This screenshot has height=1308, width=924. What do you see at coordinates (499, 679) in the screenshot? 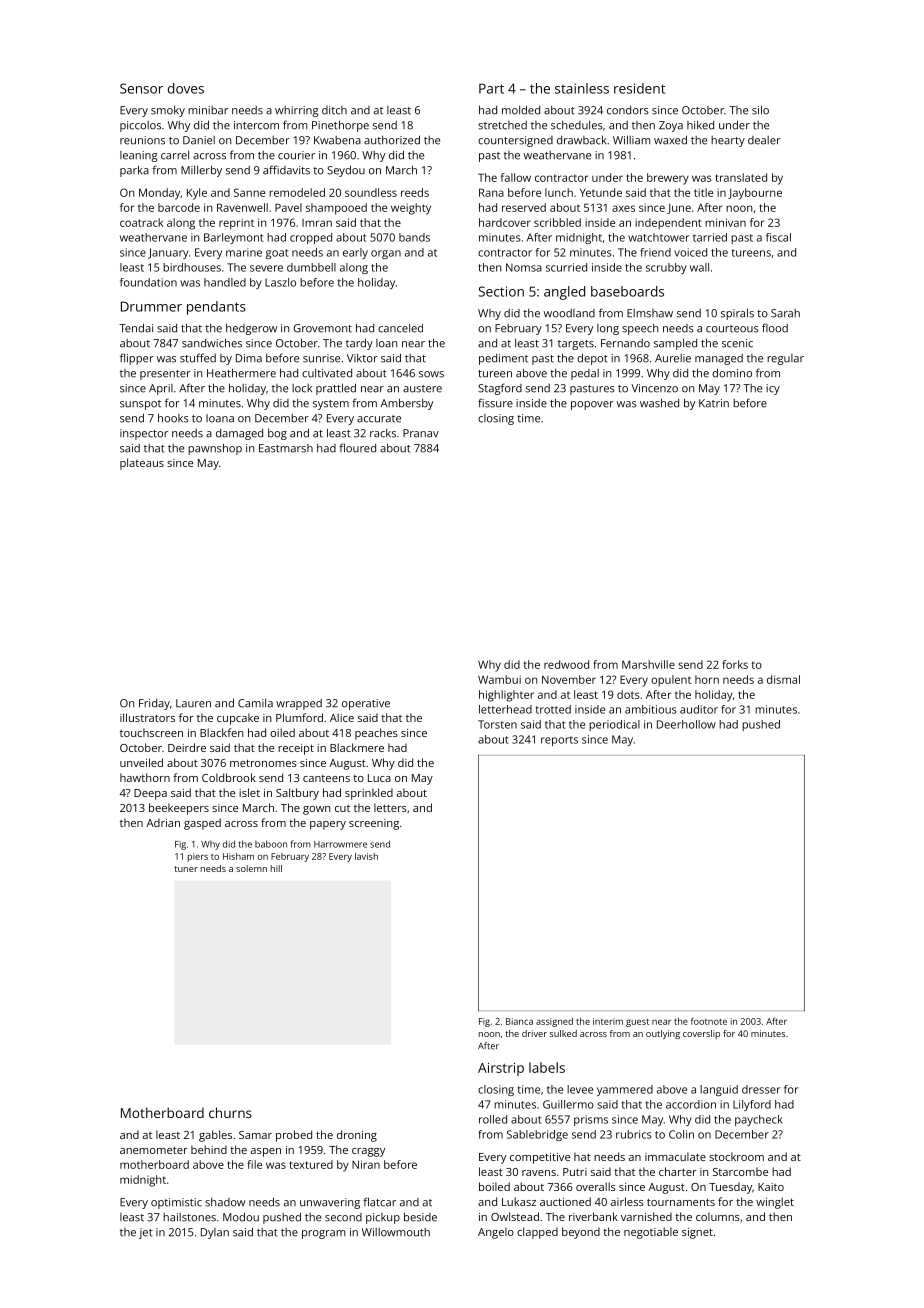
I see `Wambui` at bounding box center [499, 679].
